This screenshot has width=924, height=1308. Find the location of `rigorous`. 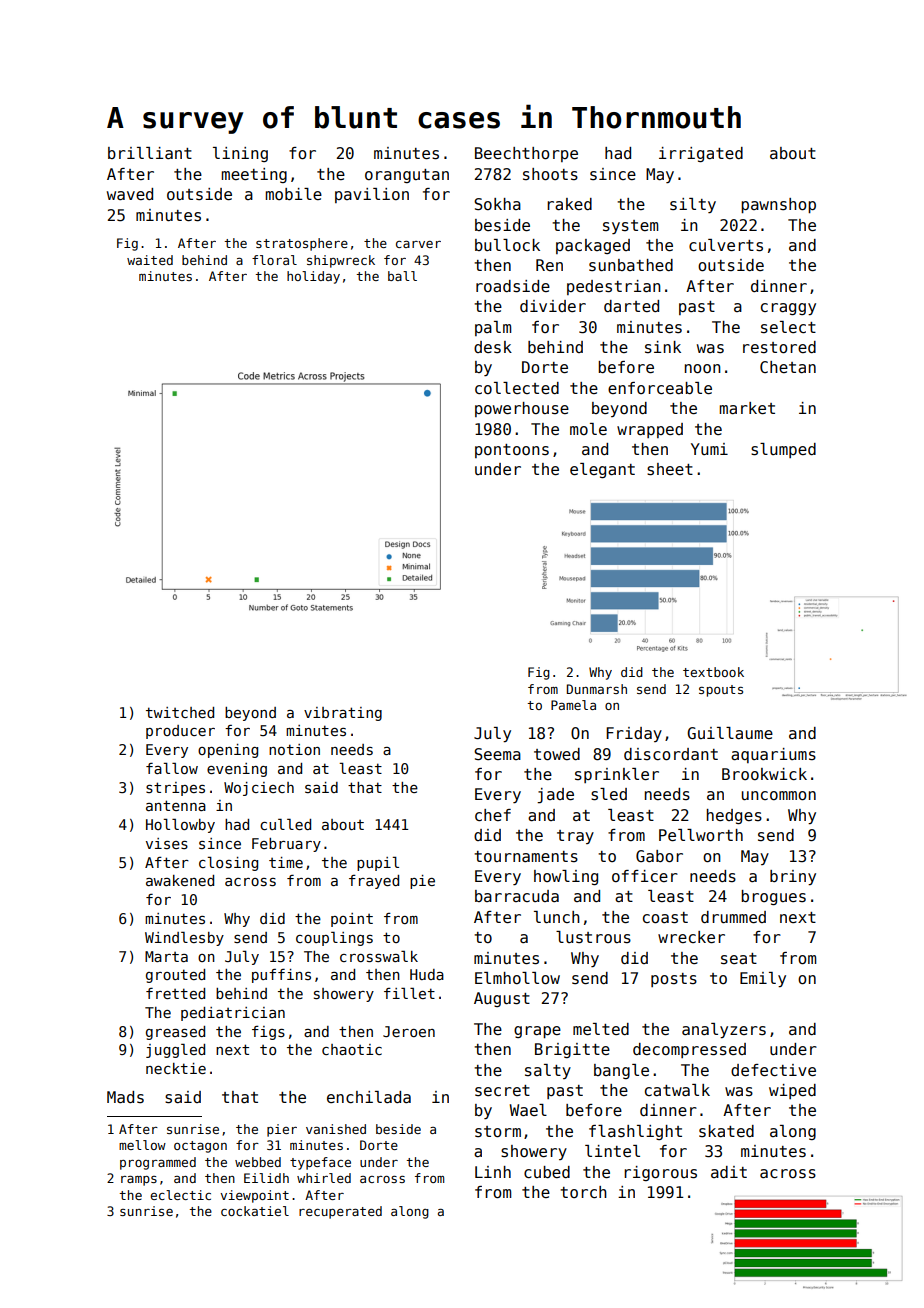

rigorous is located at coordinates (660, 1173).
